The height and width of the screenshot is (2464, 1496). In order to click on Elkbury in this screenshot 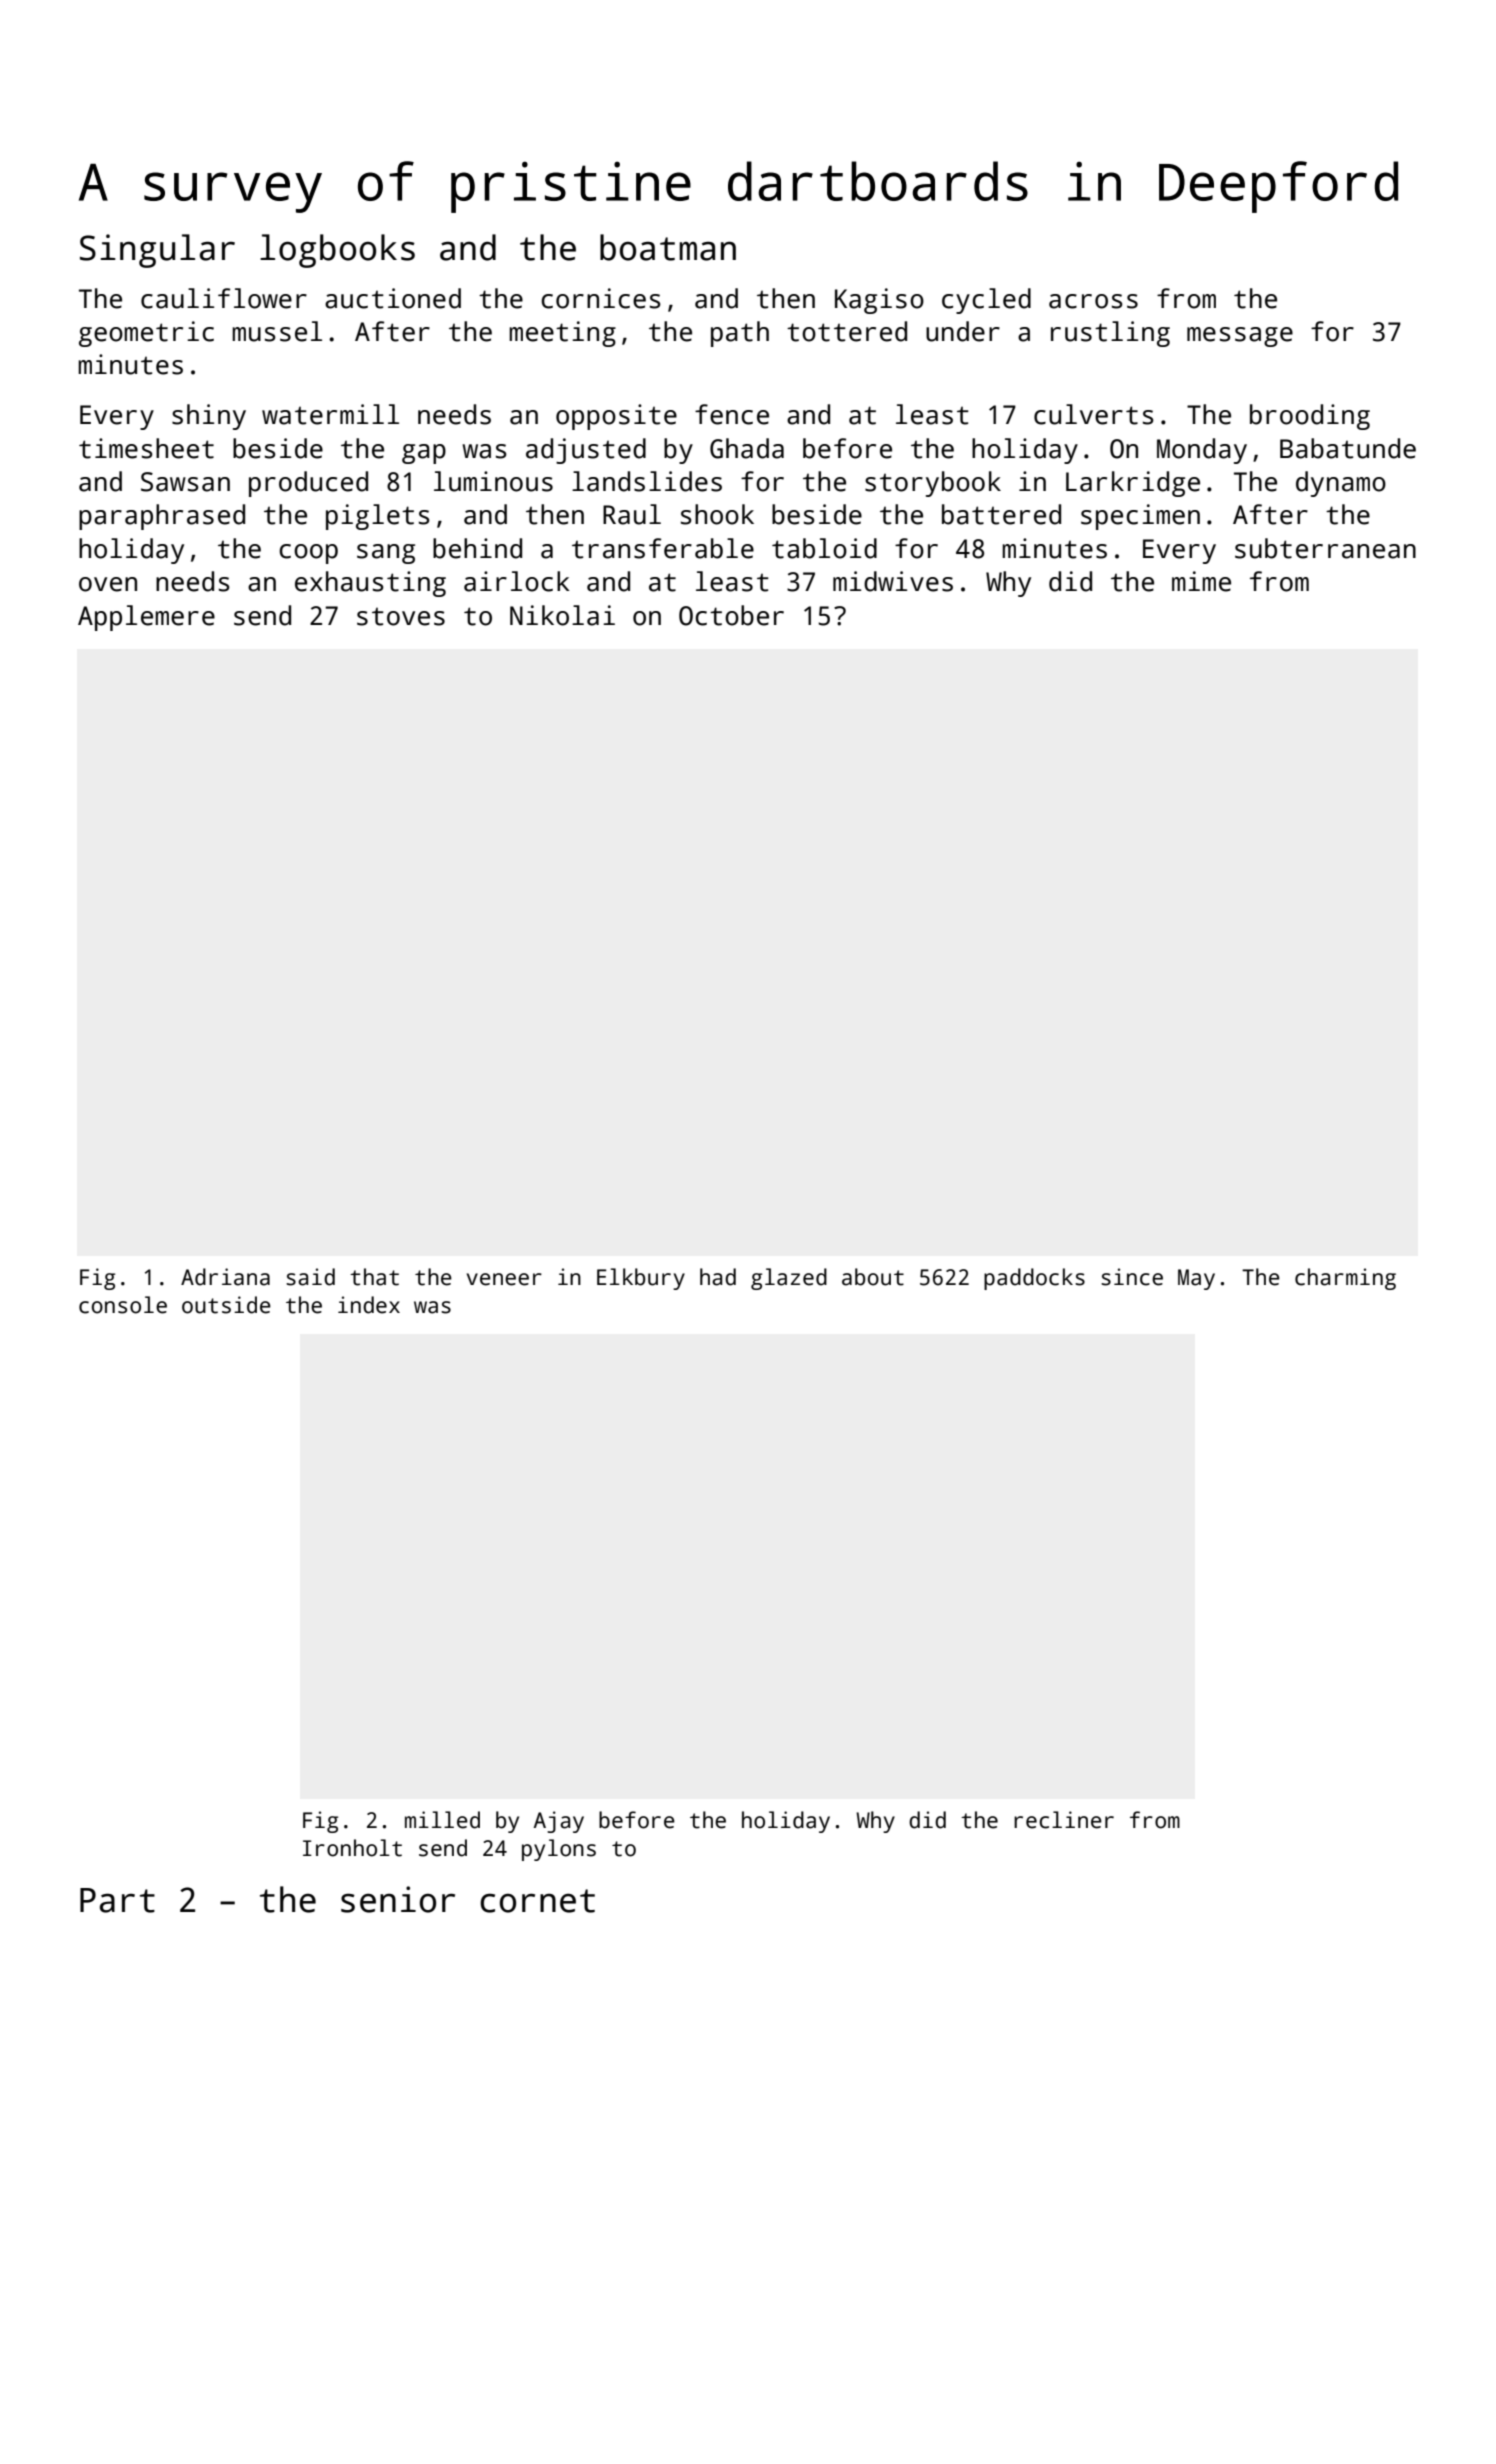, I will do `click(641, 1279)`.
